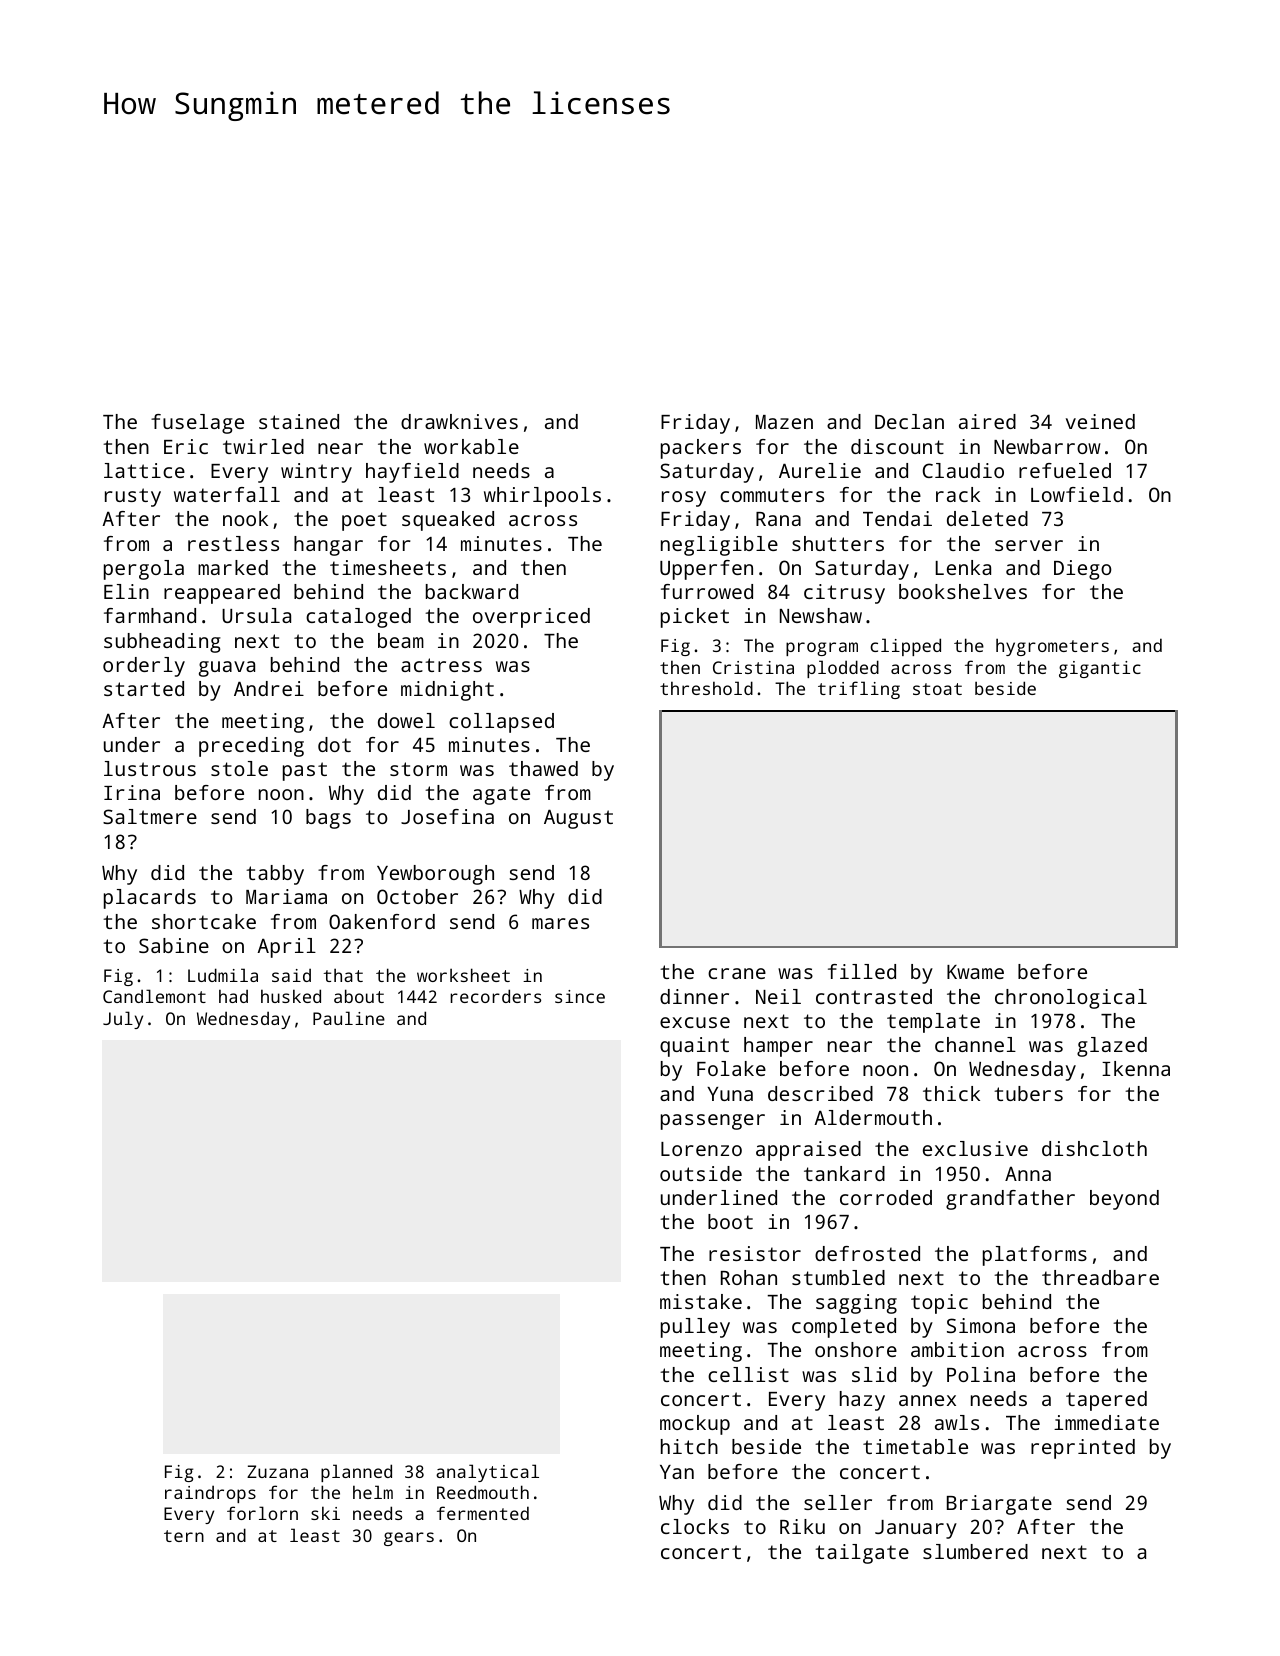 This image has height=1656, width=1280. Describe the element at coordinates (975, 1148) in the image. I see `exclusive` at that location.
